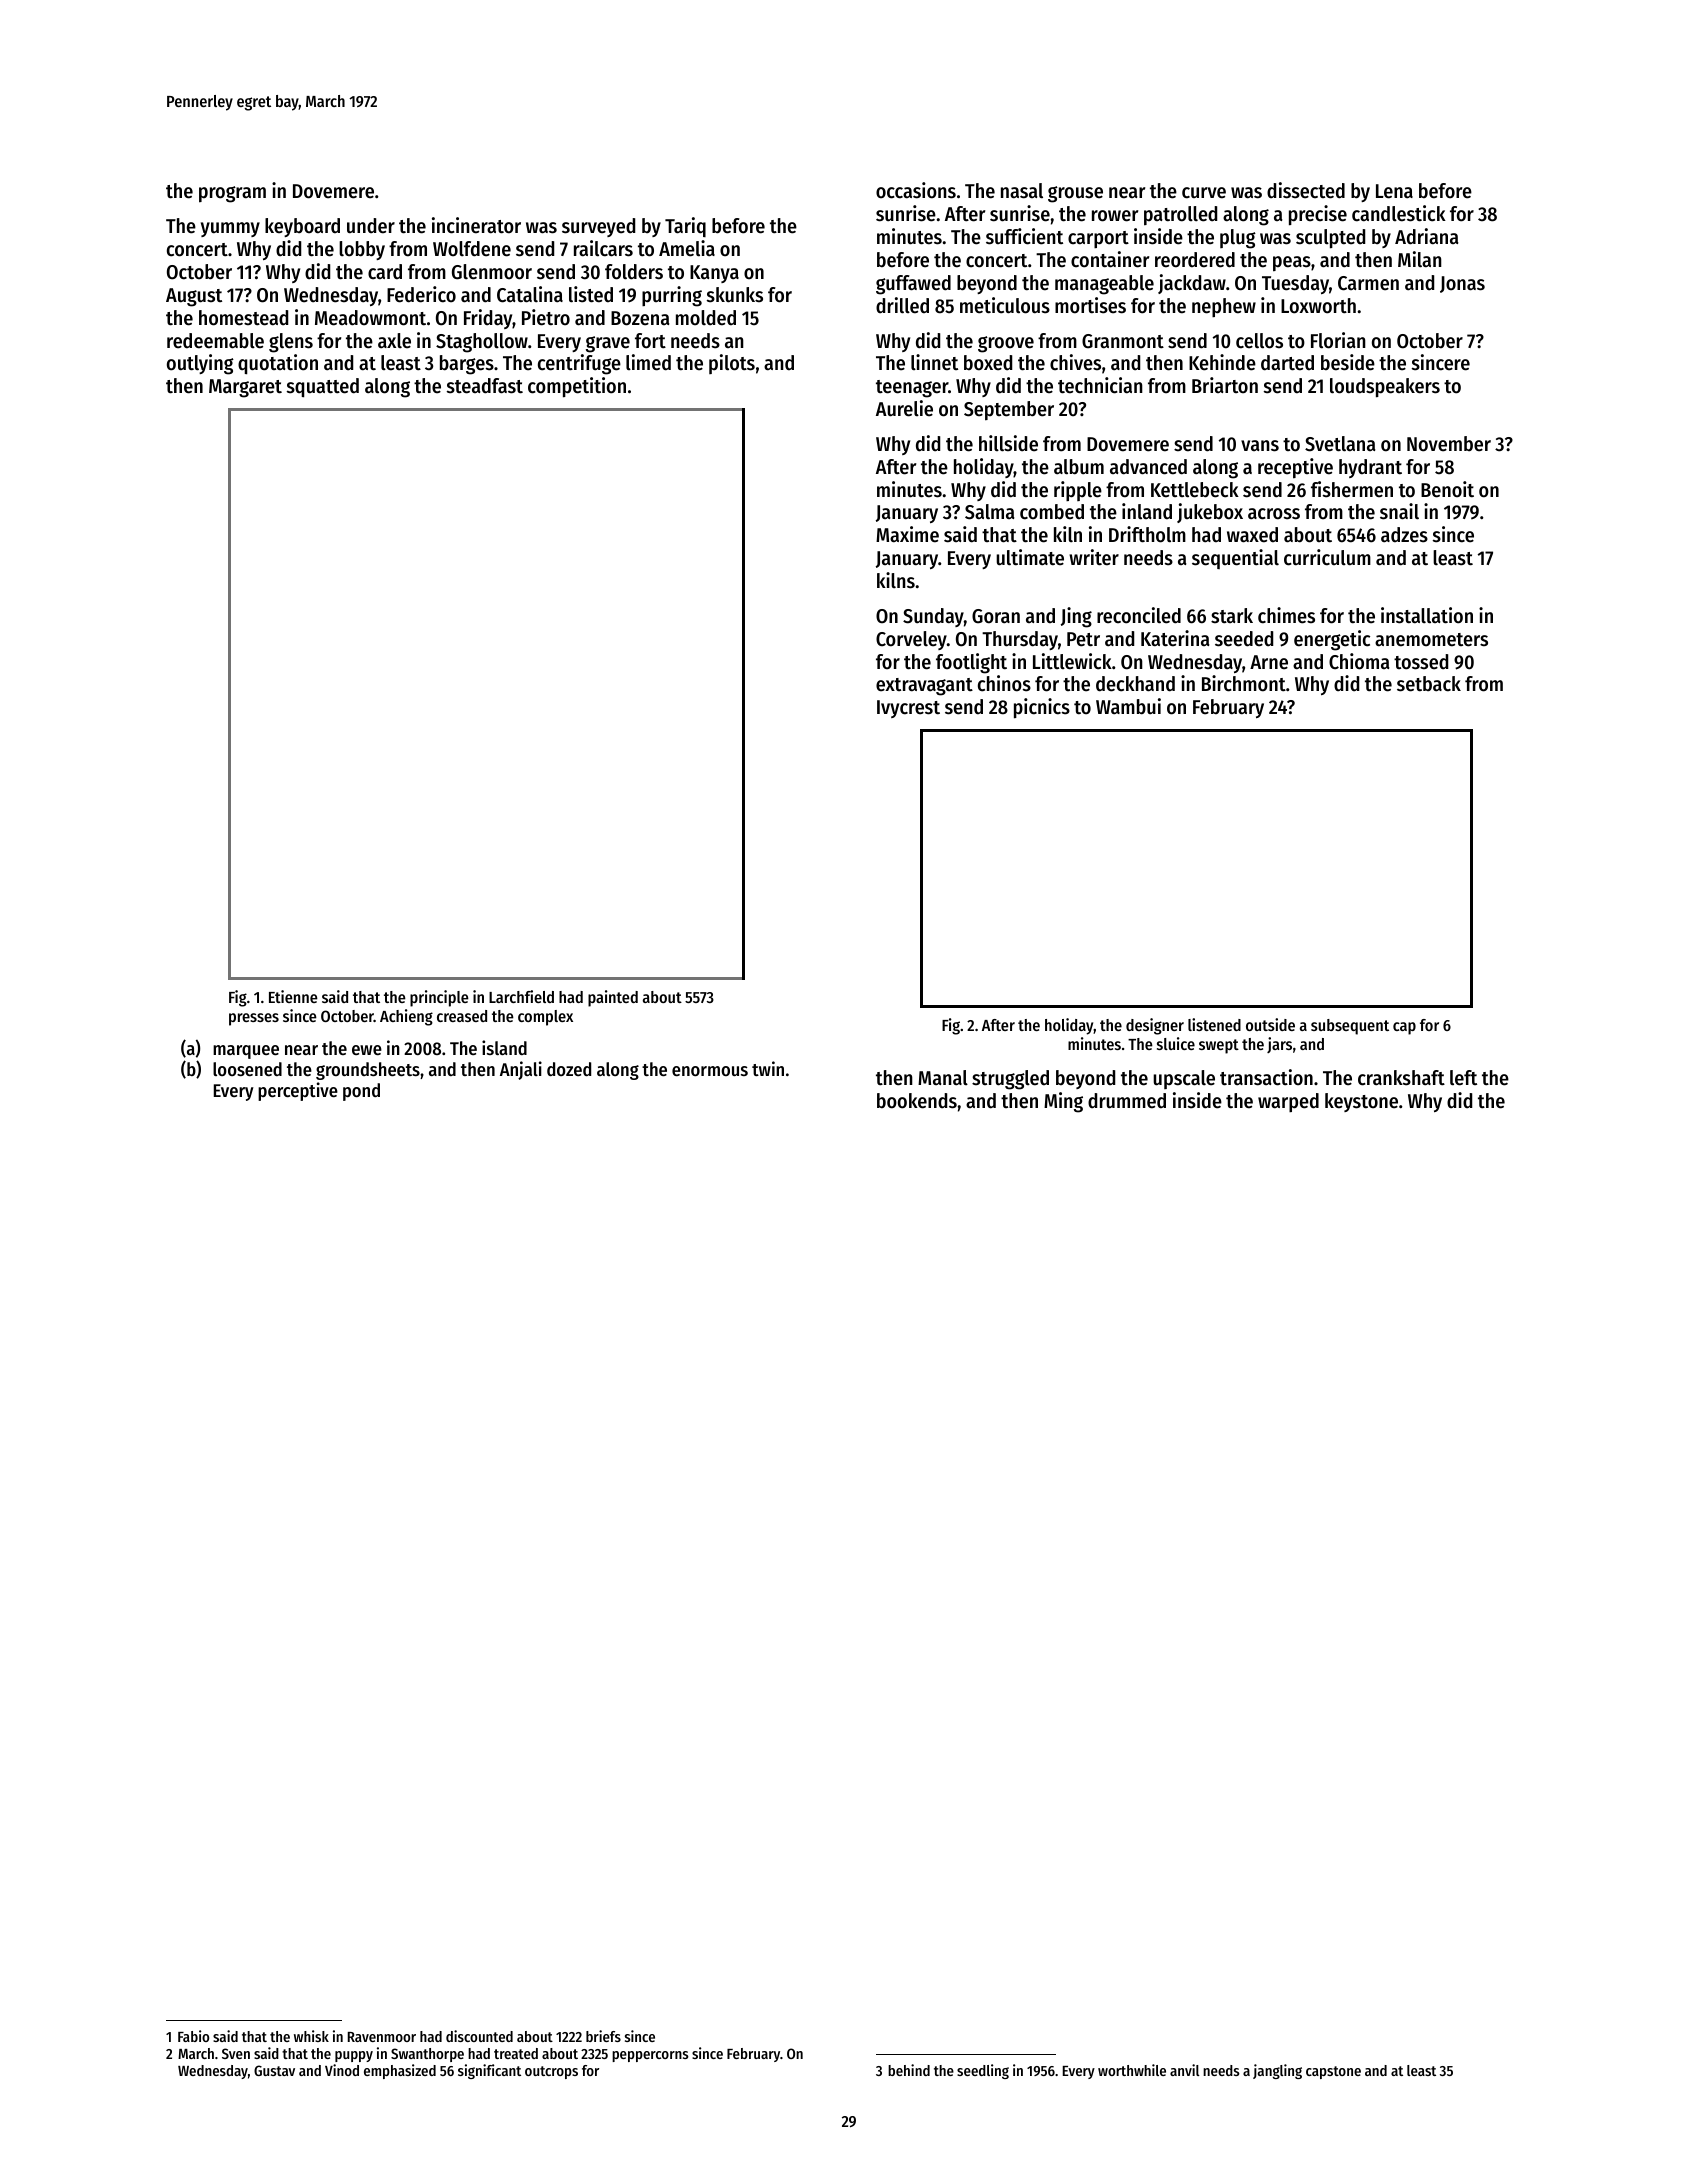 The height and width of the screenshot is (2178, 1683). I want to click on pond, so click(361, 1092).
